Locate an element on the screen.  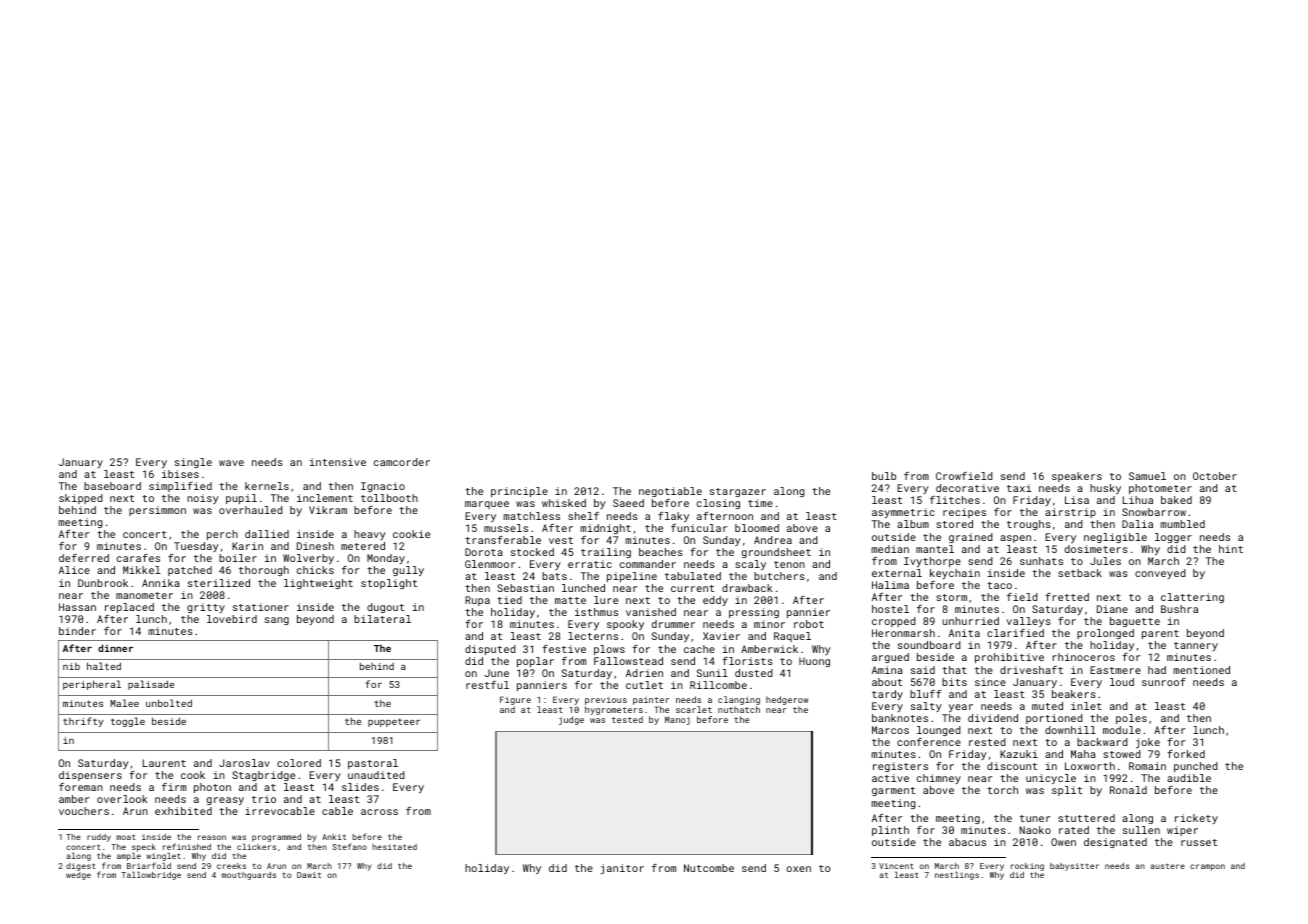
conveyed is located at coordinates (1160, 574).
